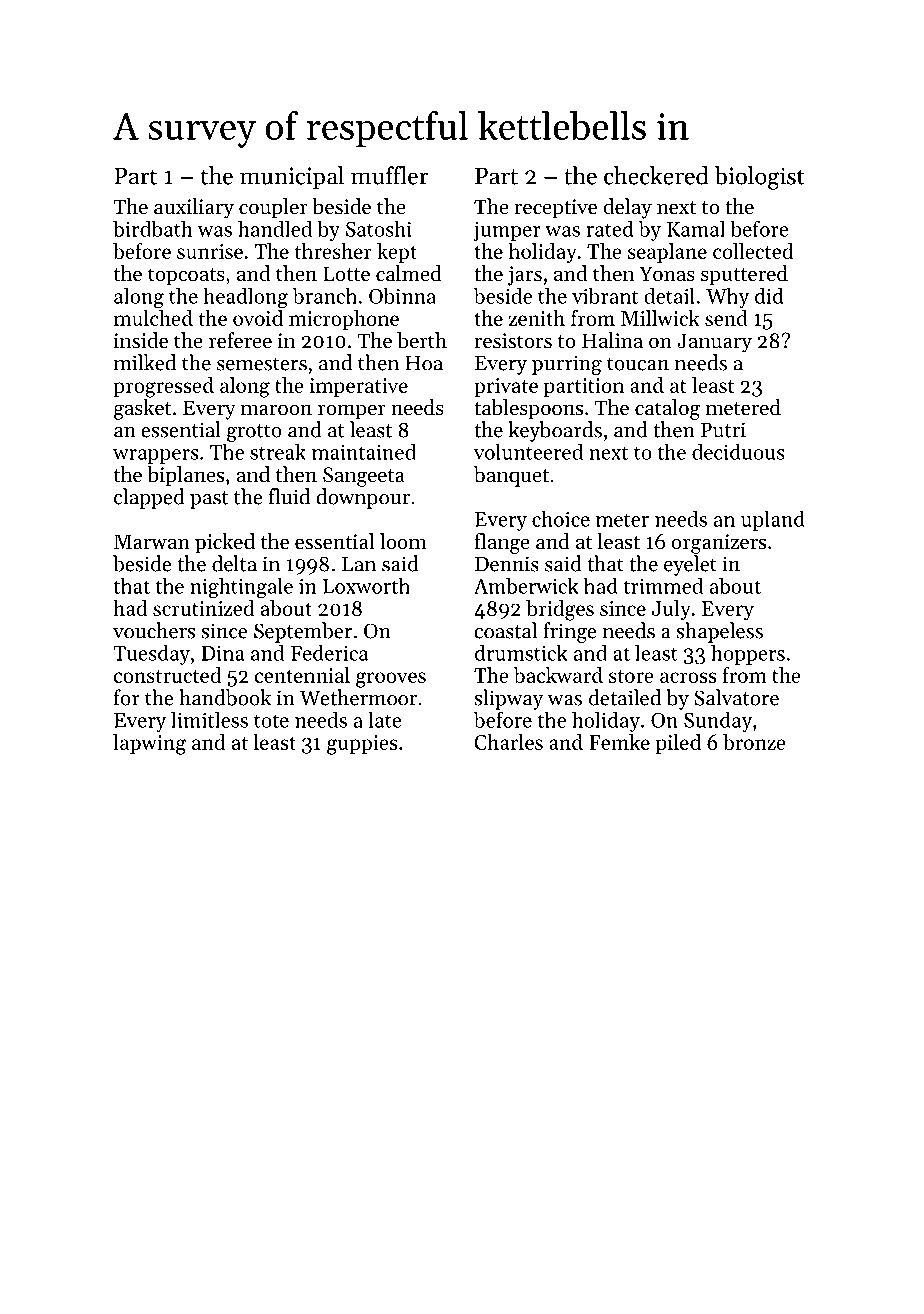 This image has width=924, height=1314. Describe the element at coordinates (209, 500) in the image. I see `past` at that location.
